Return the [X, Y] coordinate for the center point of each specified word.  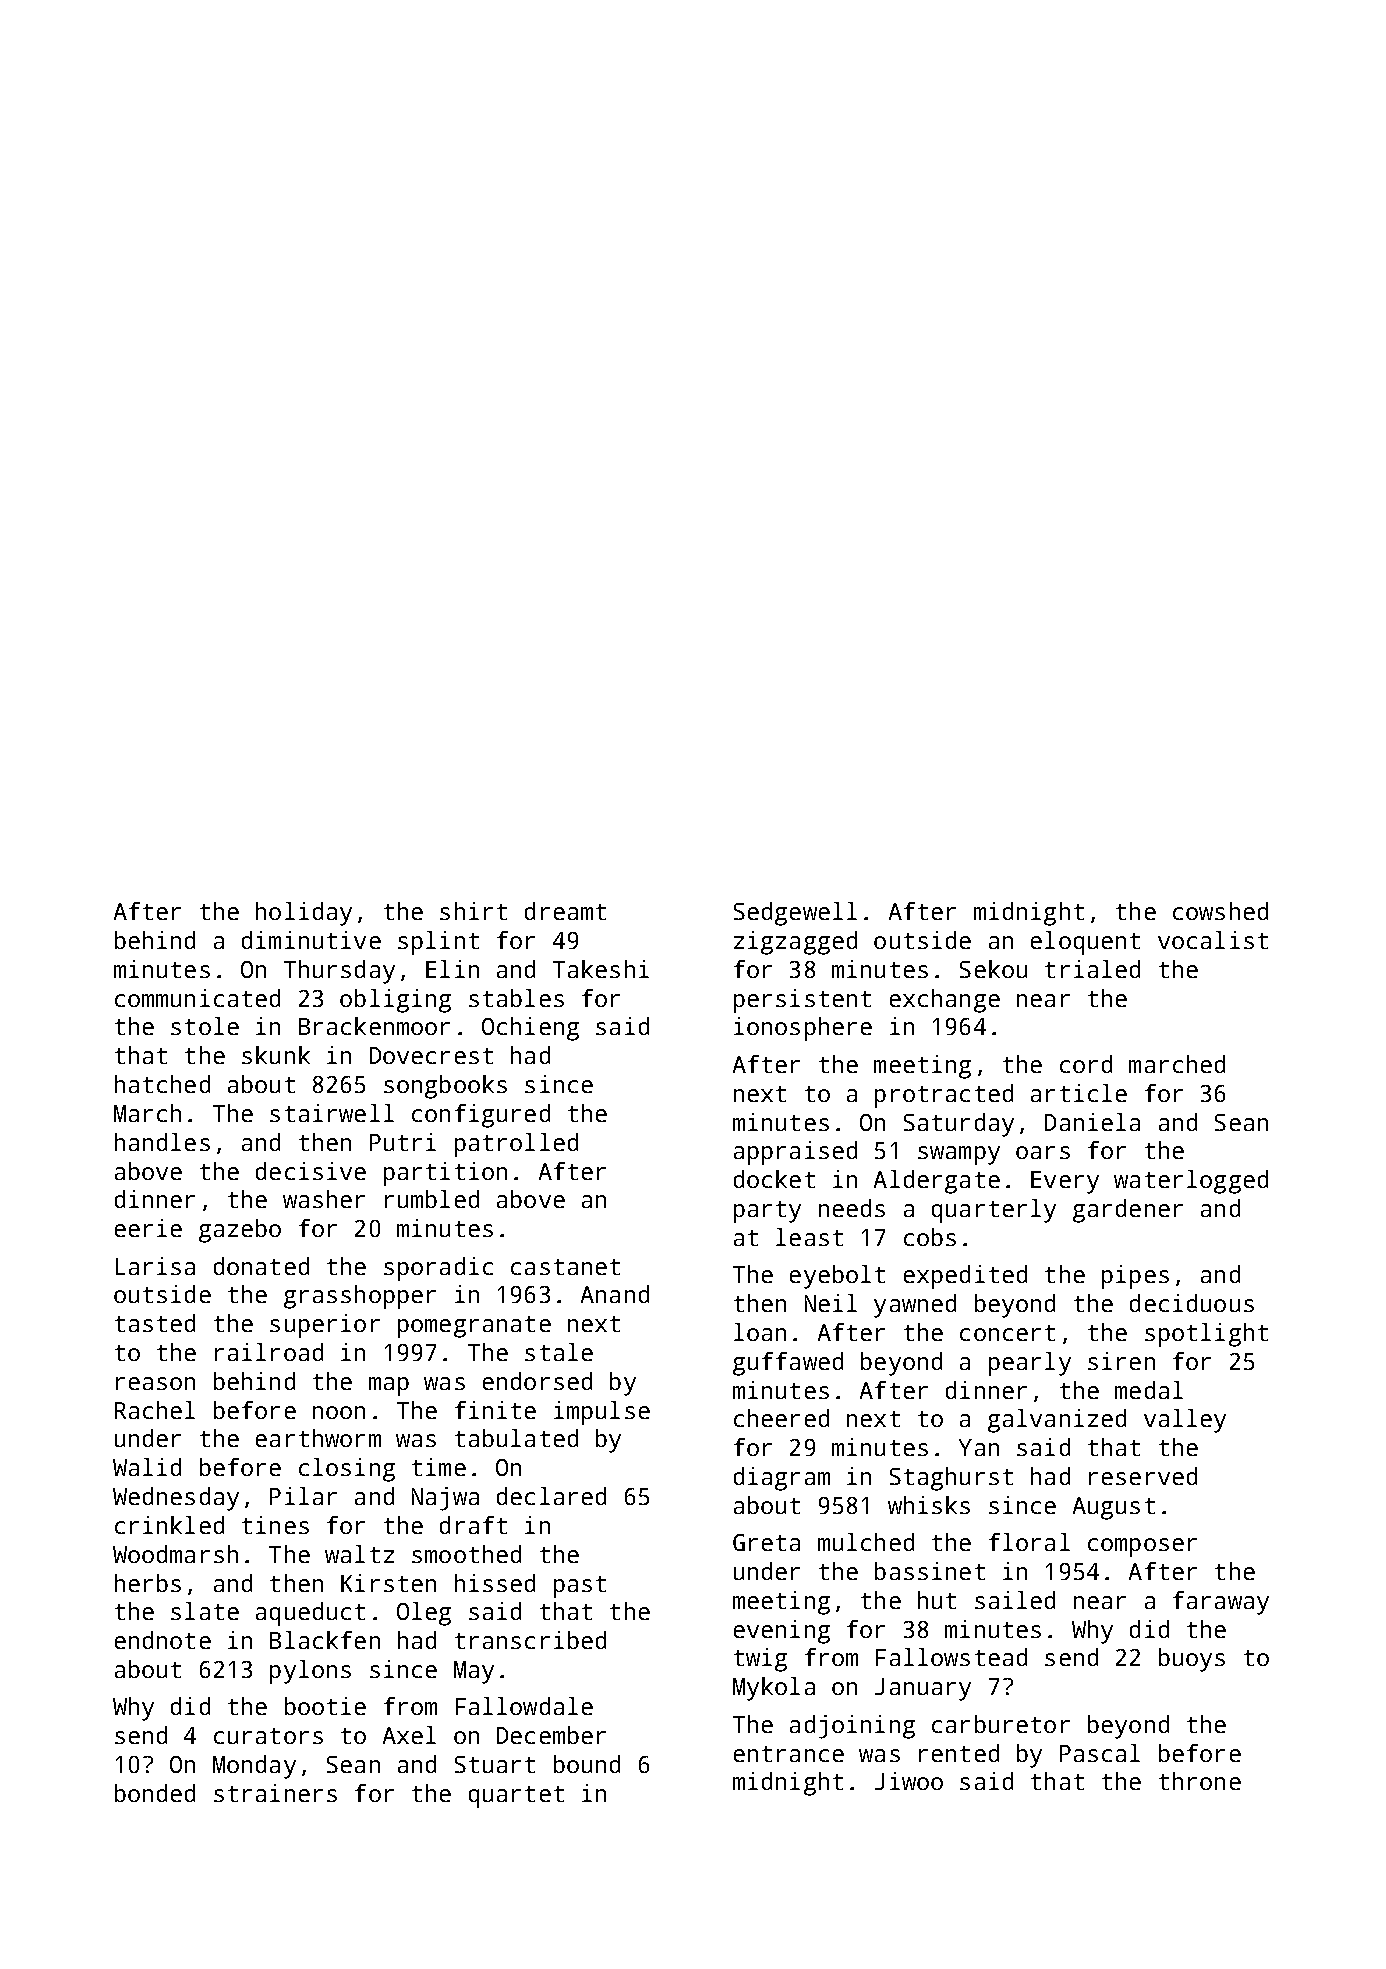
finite [495, 1410]
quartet [516, 1797]
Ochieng [530, 1029]
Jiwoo [909, 1781]
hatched [162, 1084]
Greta [766, 1542]
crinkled [169, 1525]
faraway [1221, 1603]
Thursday [339, 972]
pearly [1030, 1364]
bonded [155, 1793]
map [389, 1386]
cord [1086, 1064]
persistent [802, 1001]
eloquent [1085, 943]
